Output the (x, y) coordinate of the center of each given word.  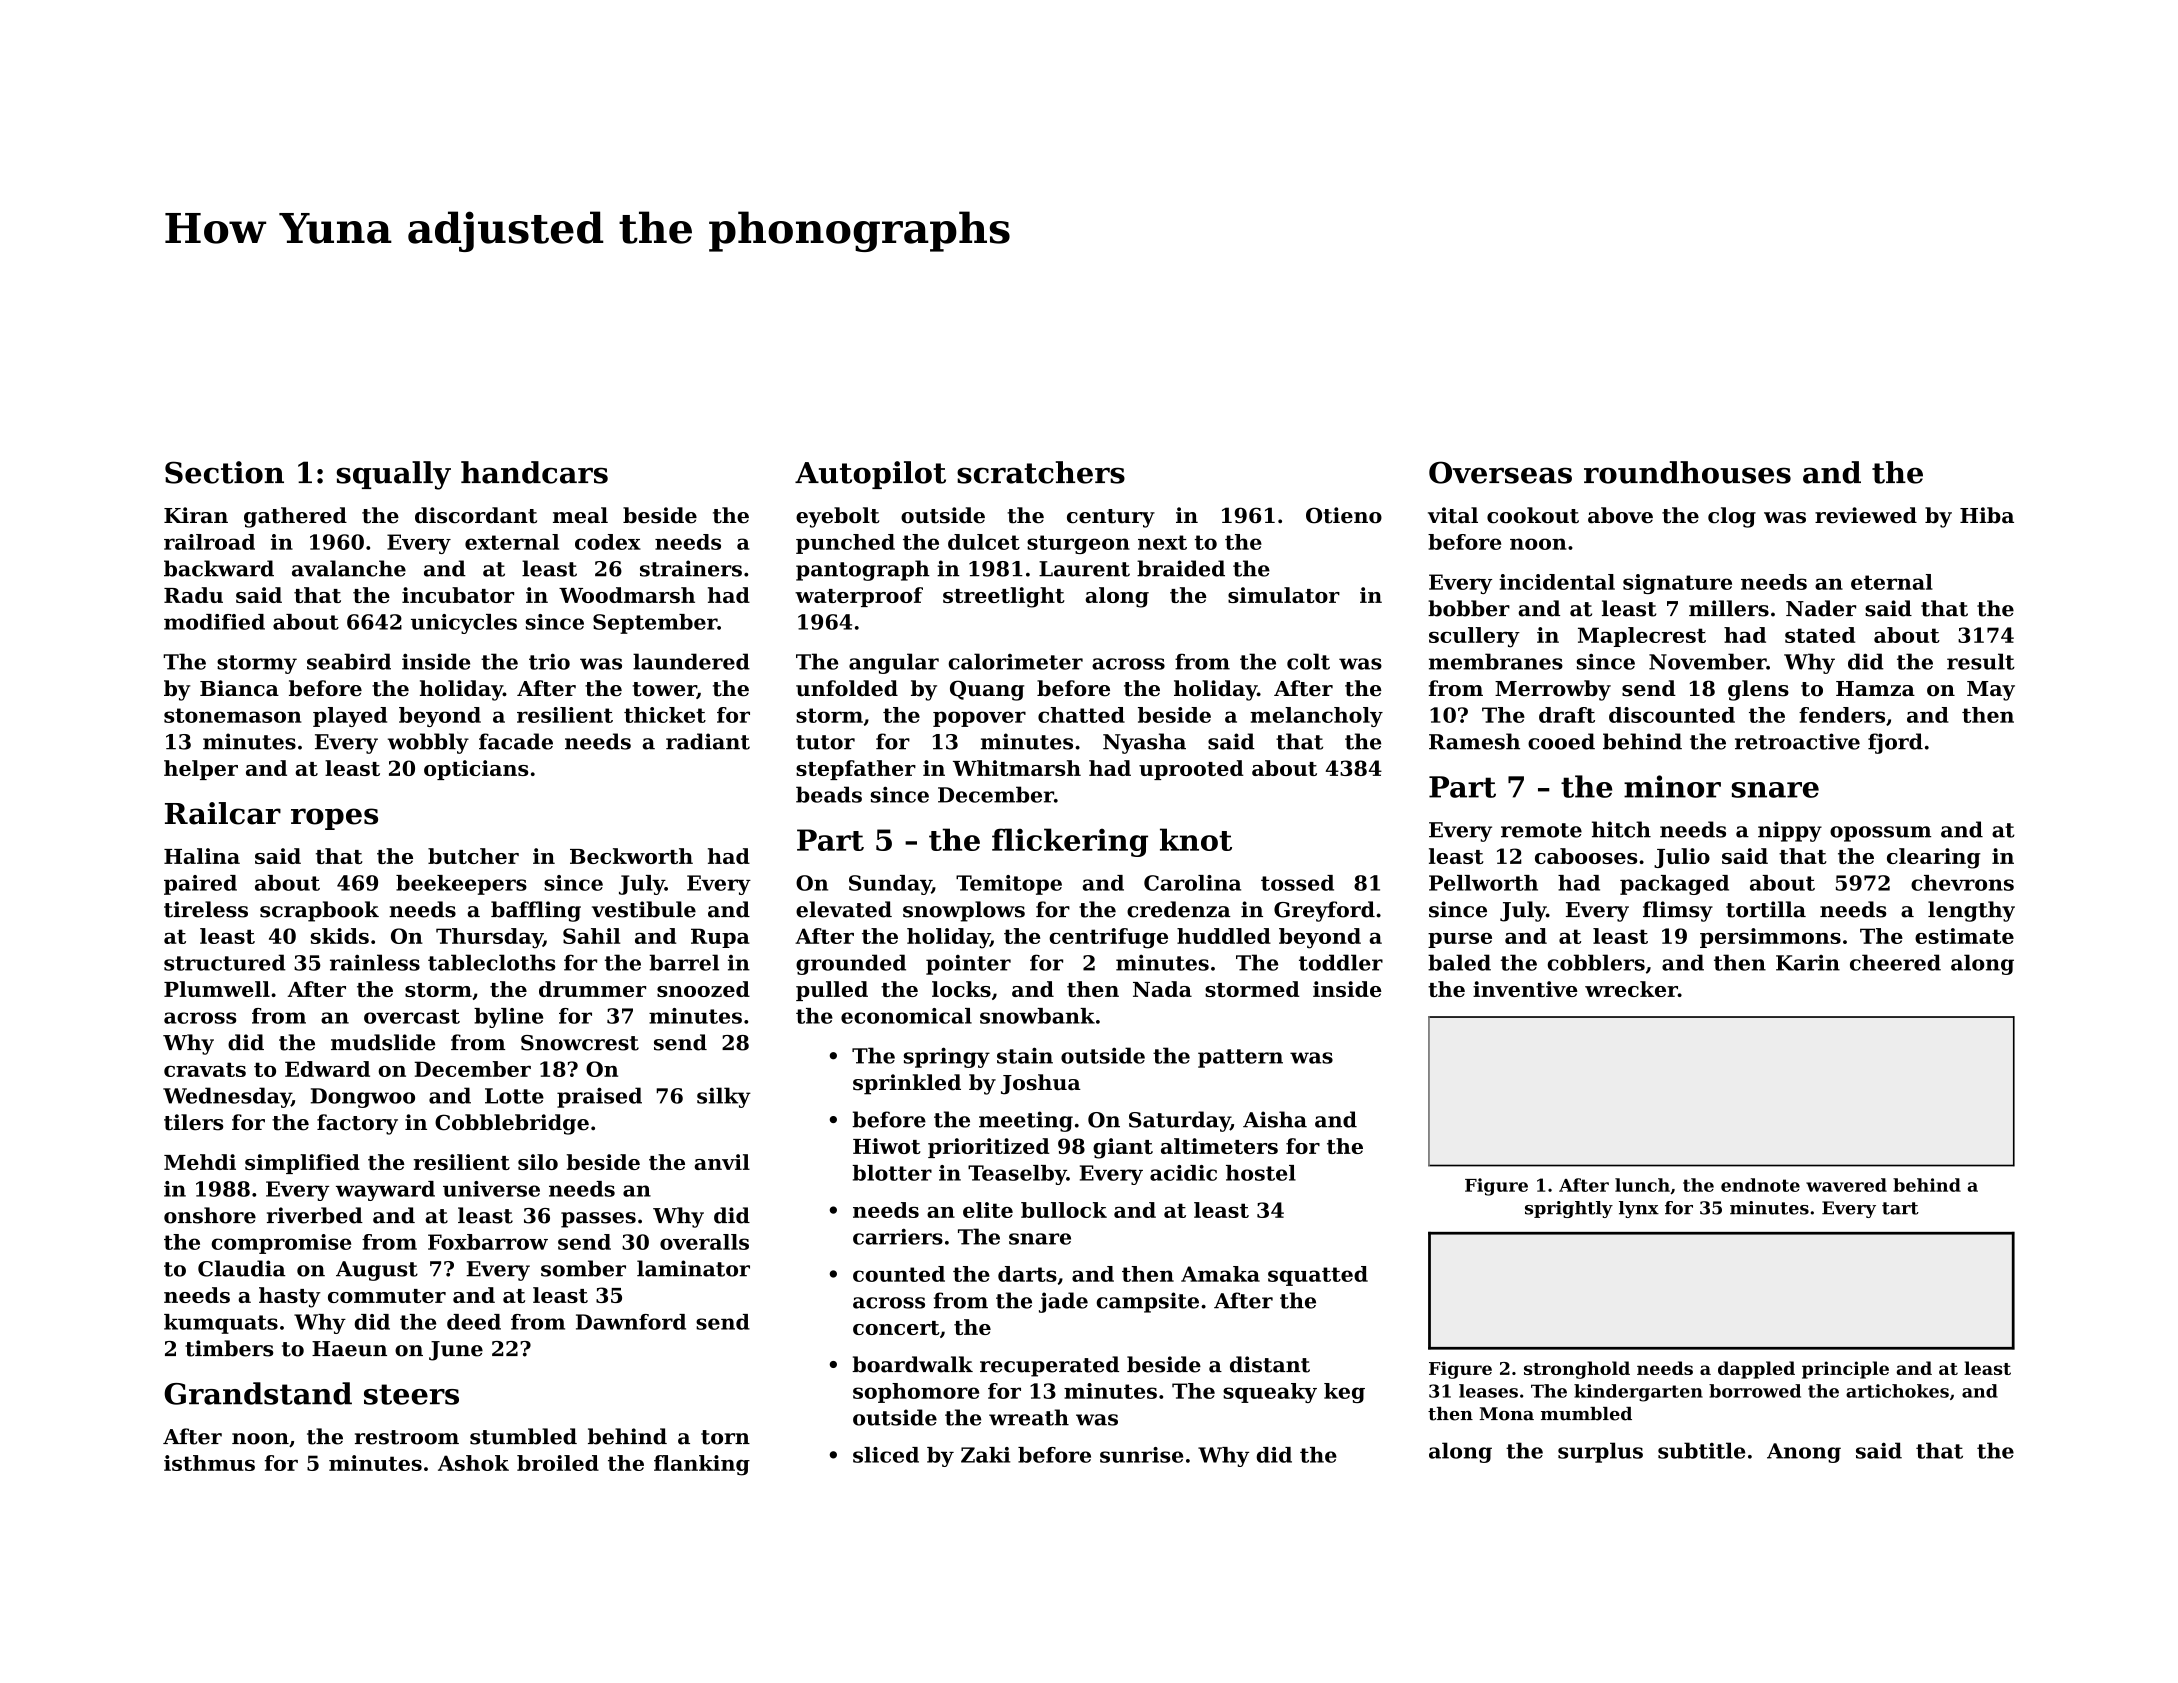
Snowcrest (580, 1043)
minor (1672, 786)
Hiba (1987, 515)
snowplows (964, 911)
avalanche (349, 568)
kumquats (221, 1324)
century (1111, 518)
